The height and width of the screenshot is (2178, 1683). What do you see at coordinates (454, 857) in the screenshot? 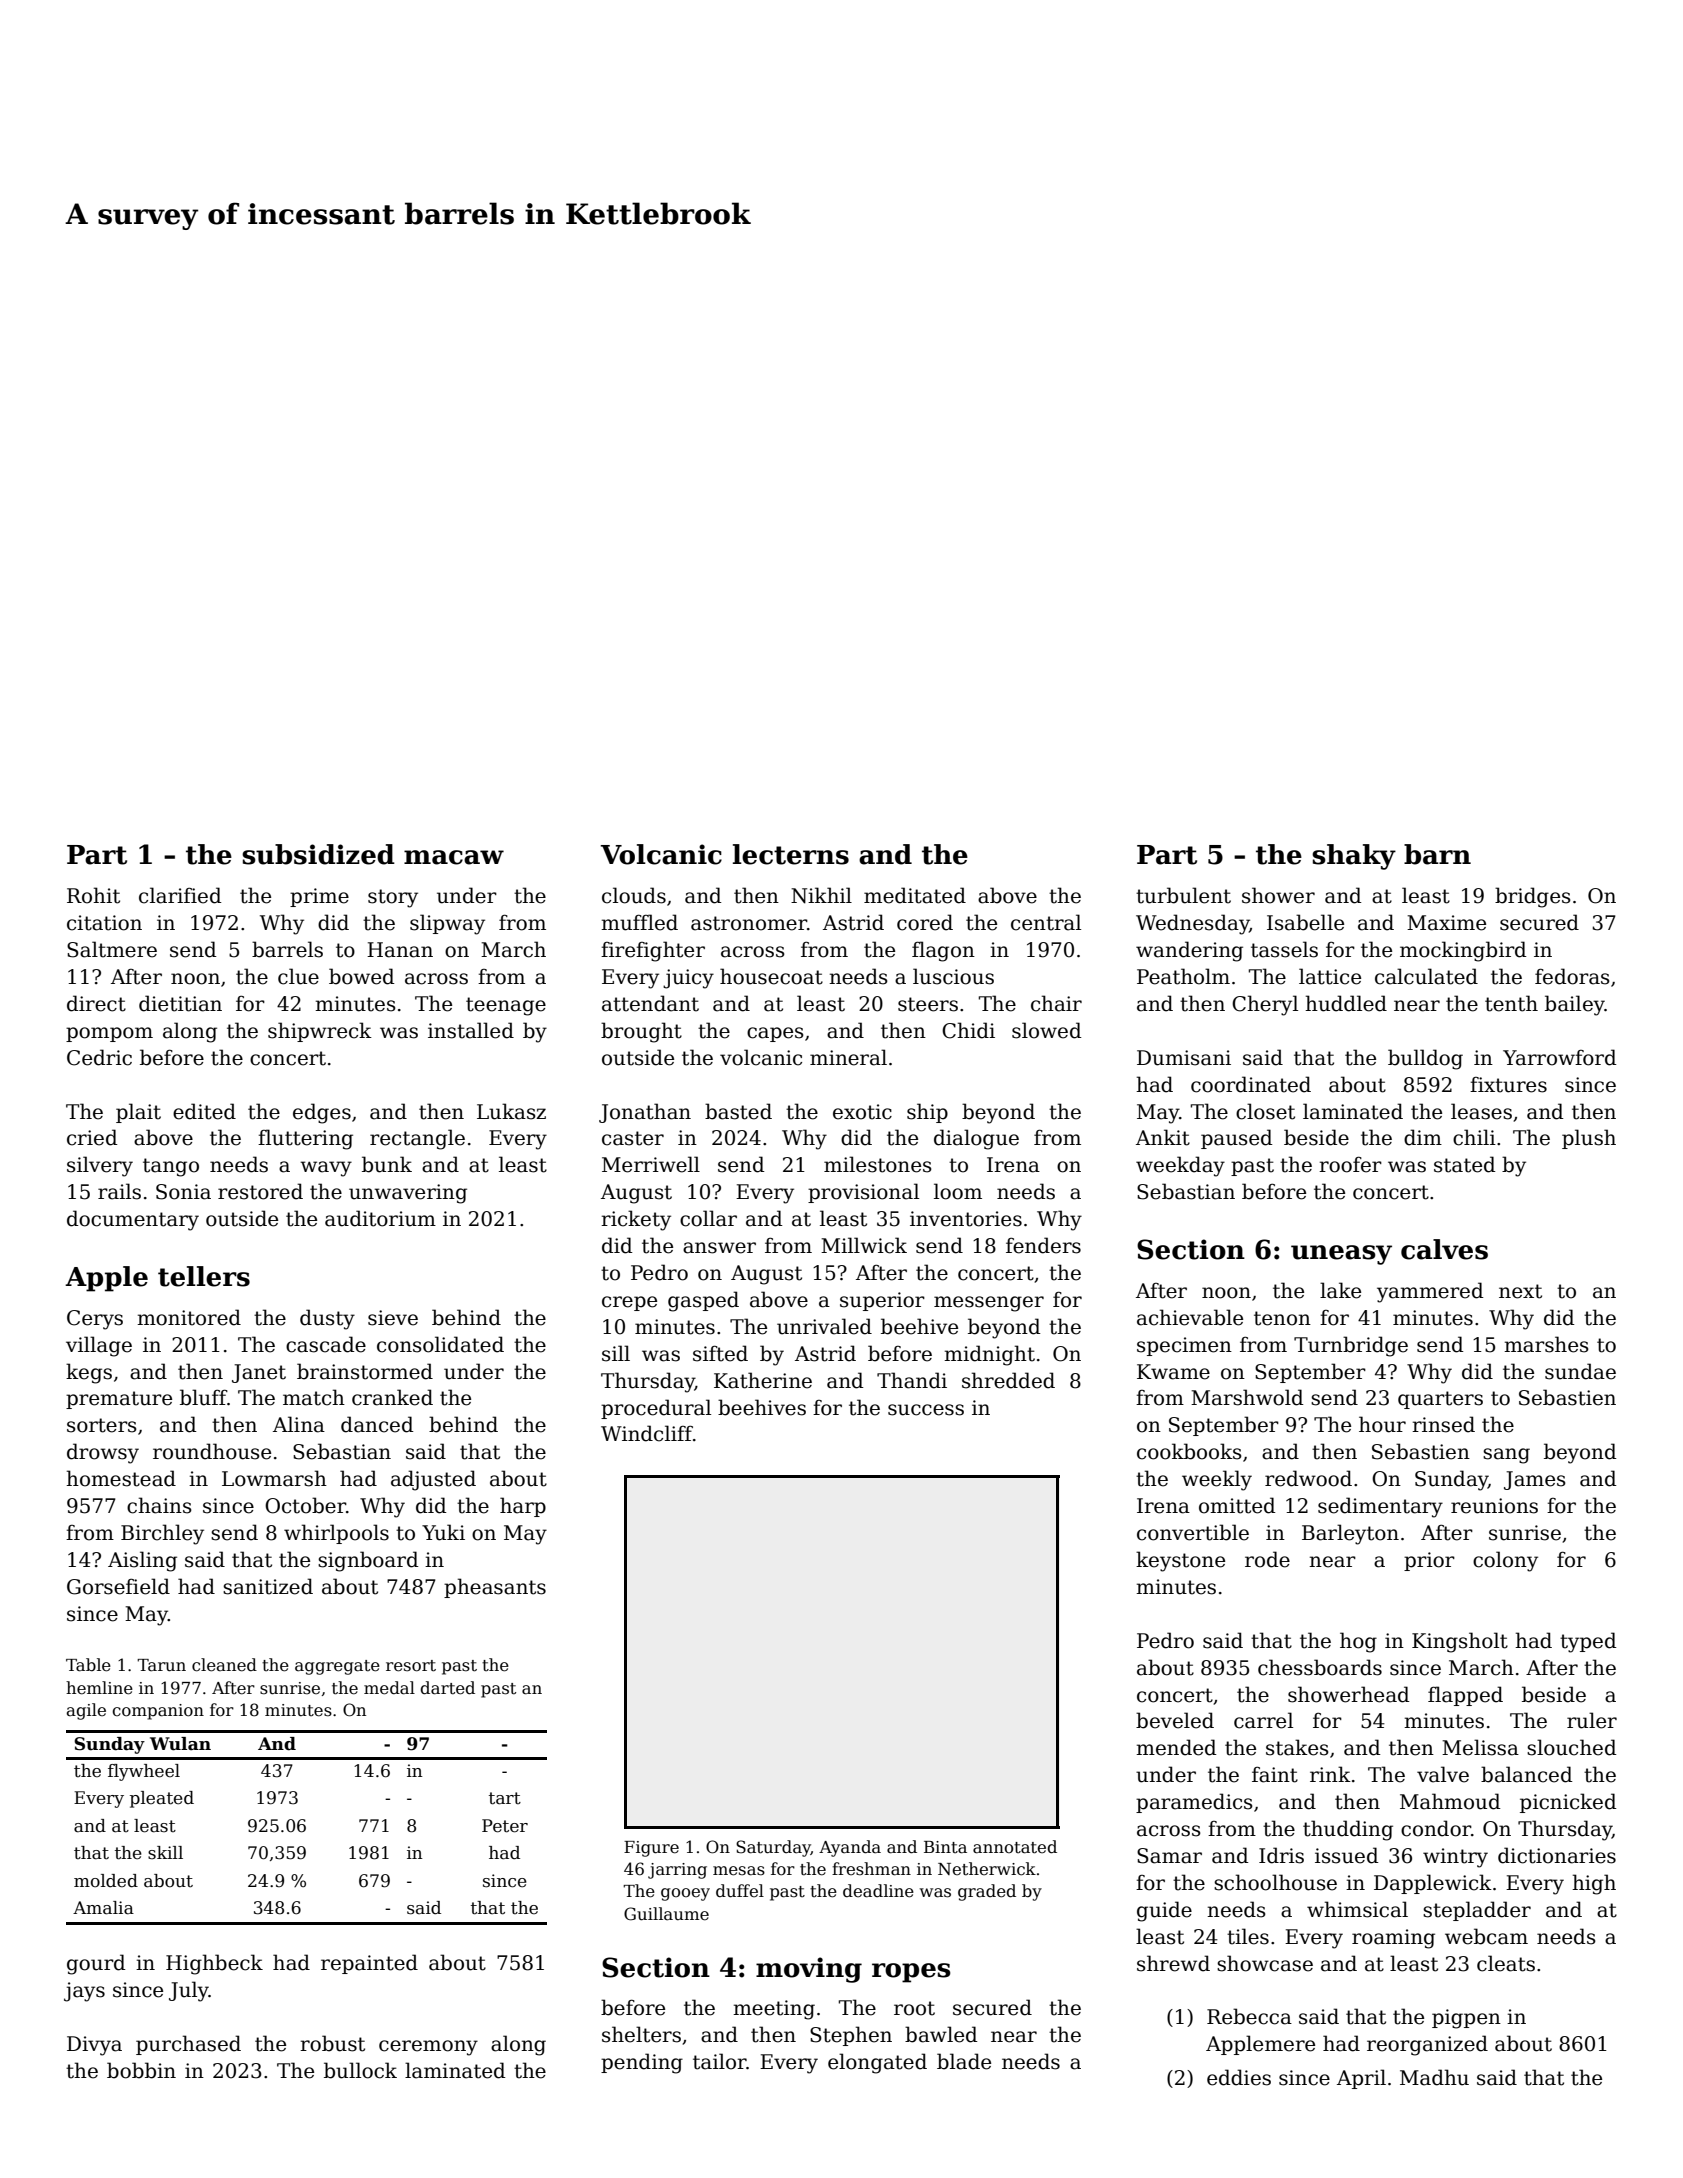
I see `macaw` at bounding box center [454, 857].
